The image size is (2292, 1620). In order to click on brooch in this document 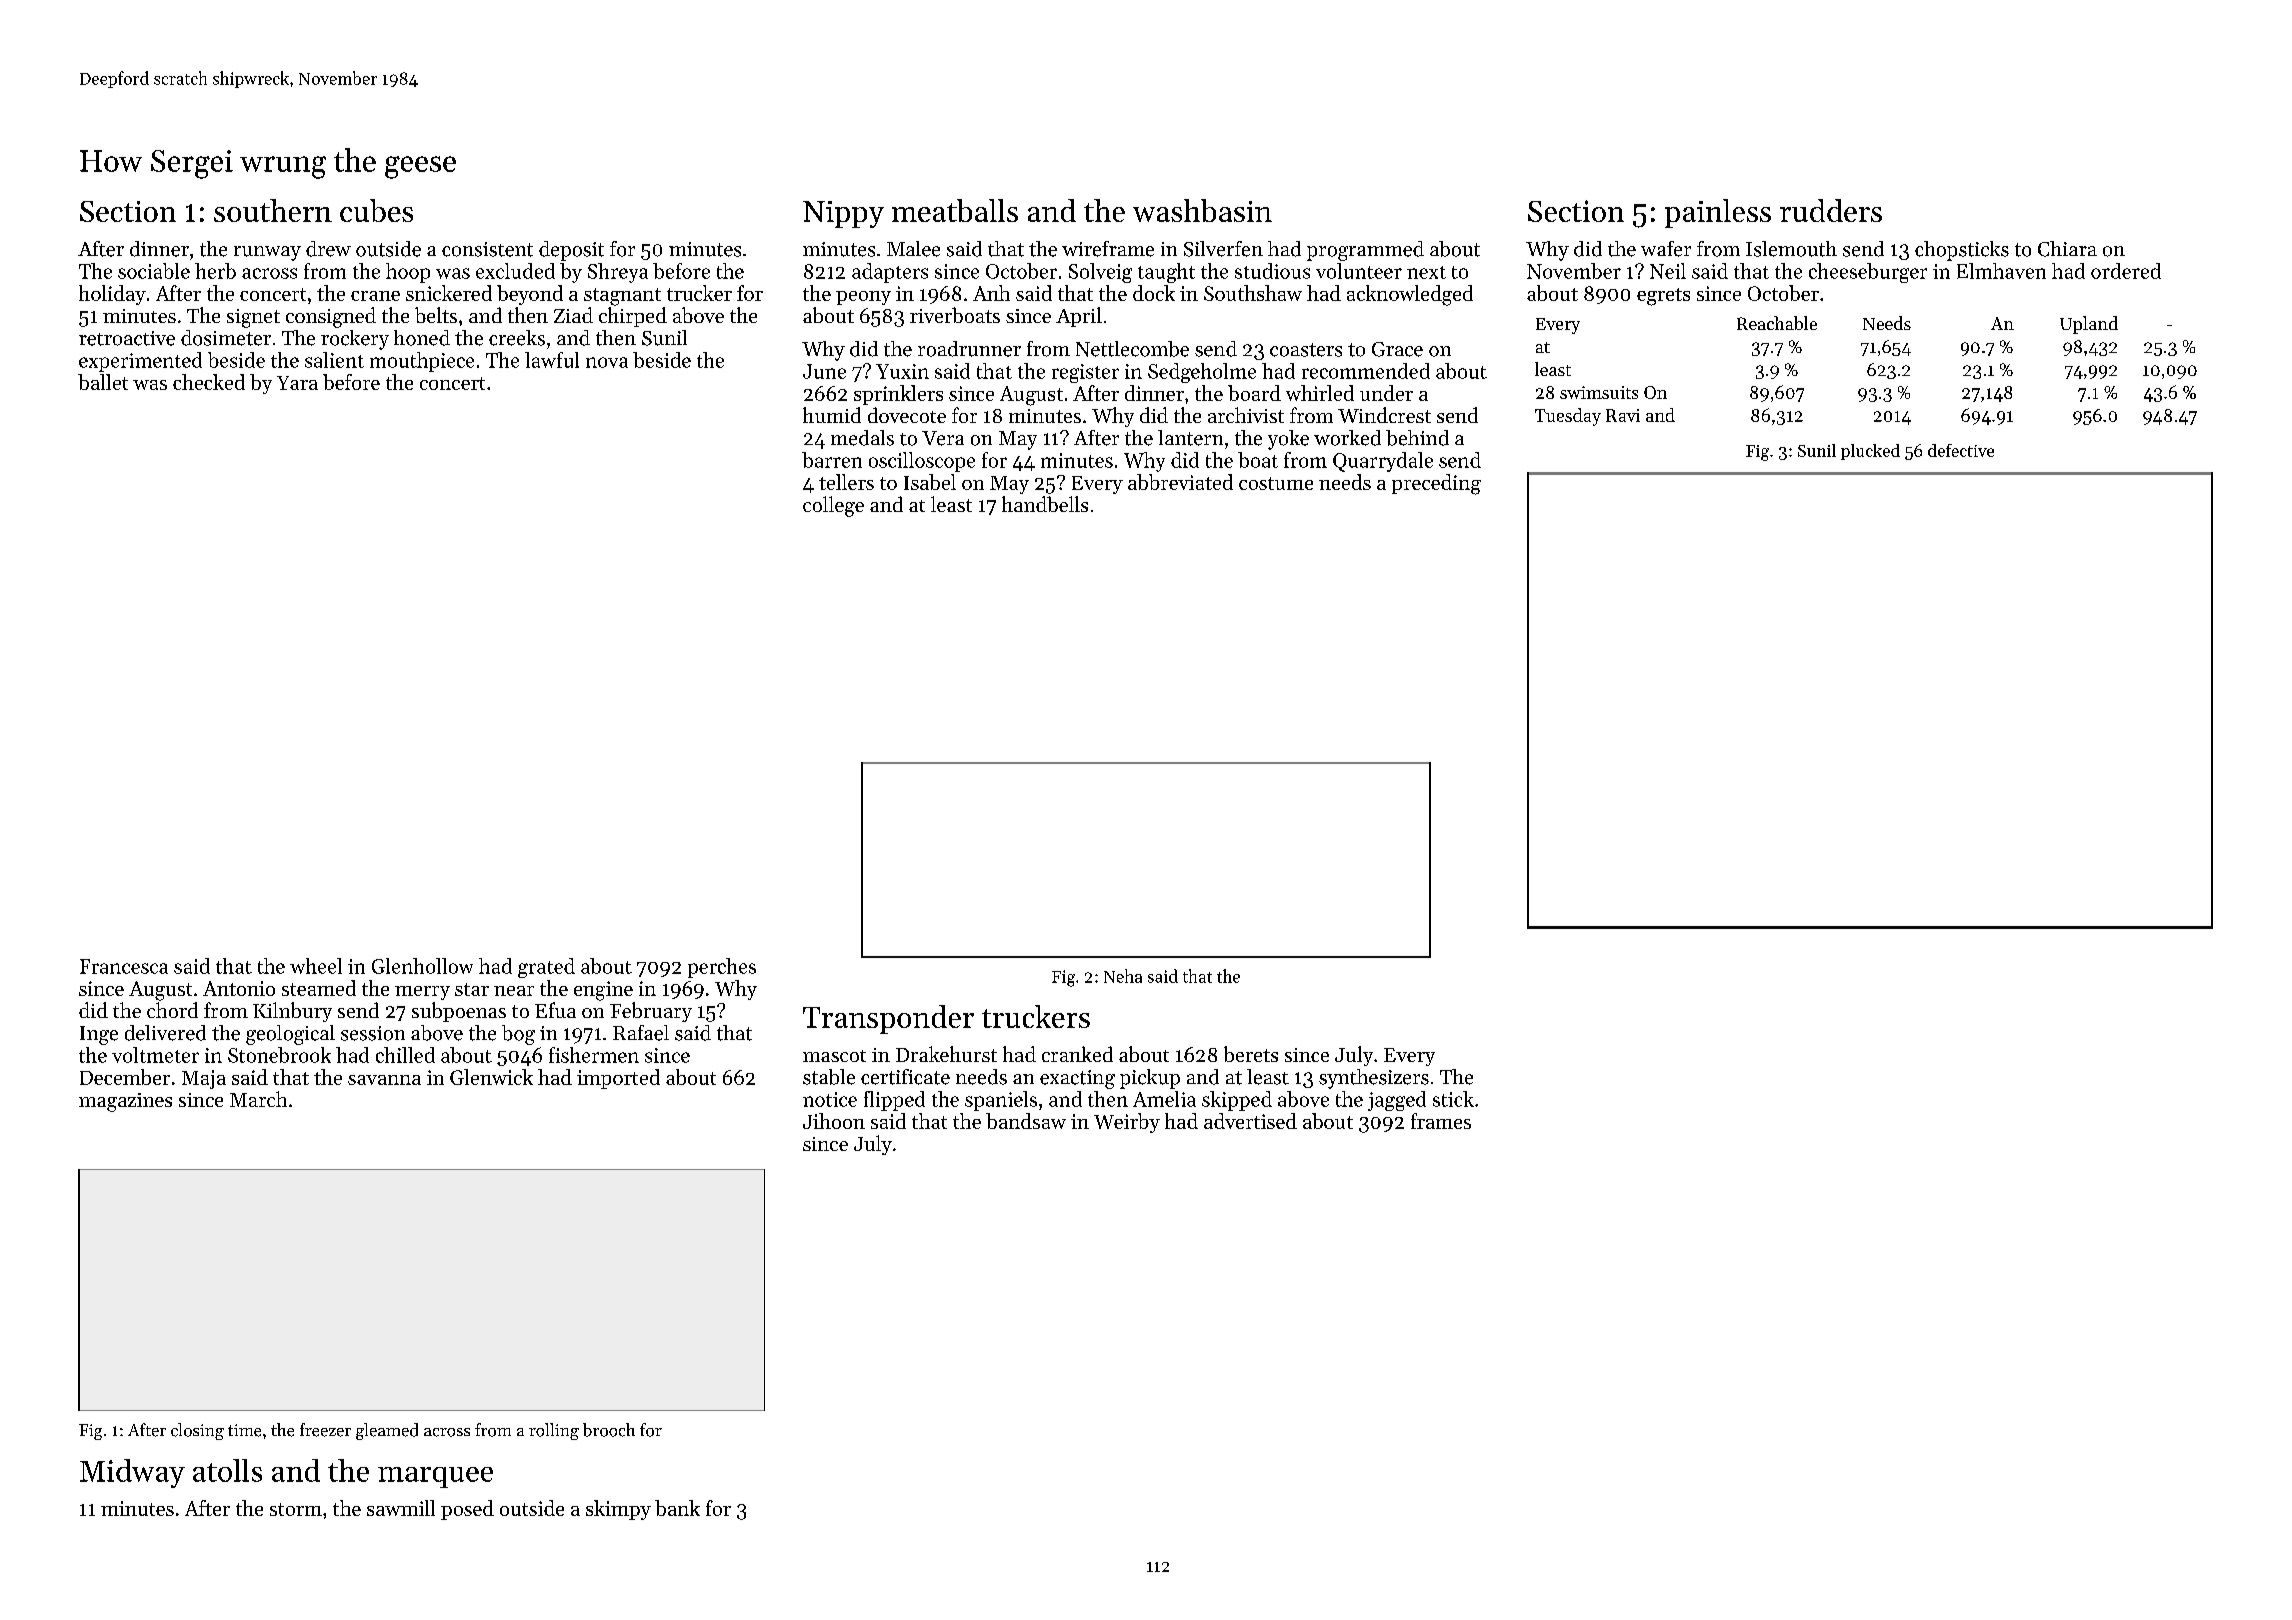, I will do `click(609, 1430)`.
